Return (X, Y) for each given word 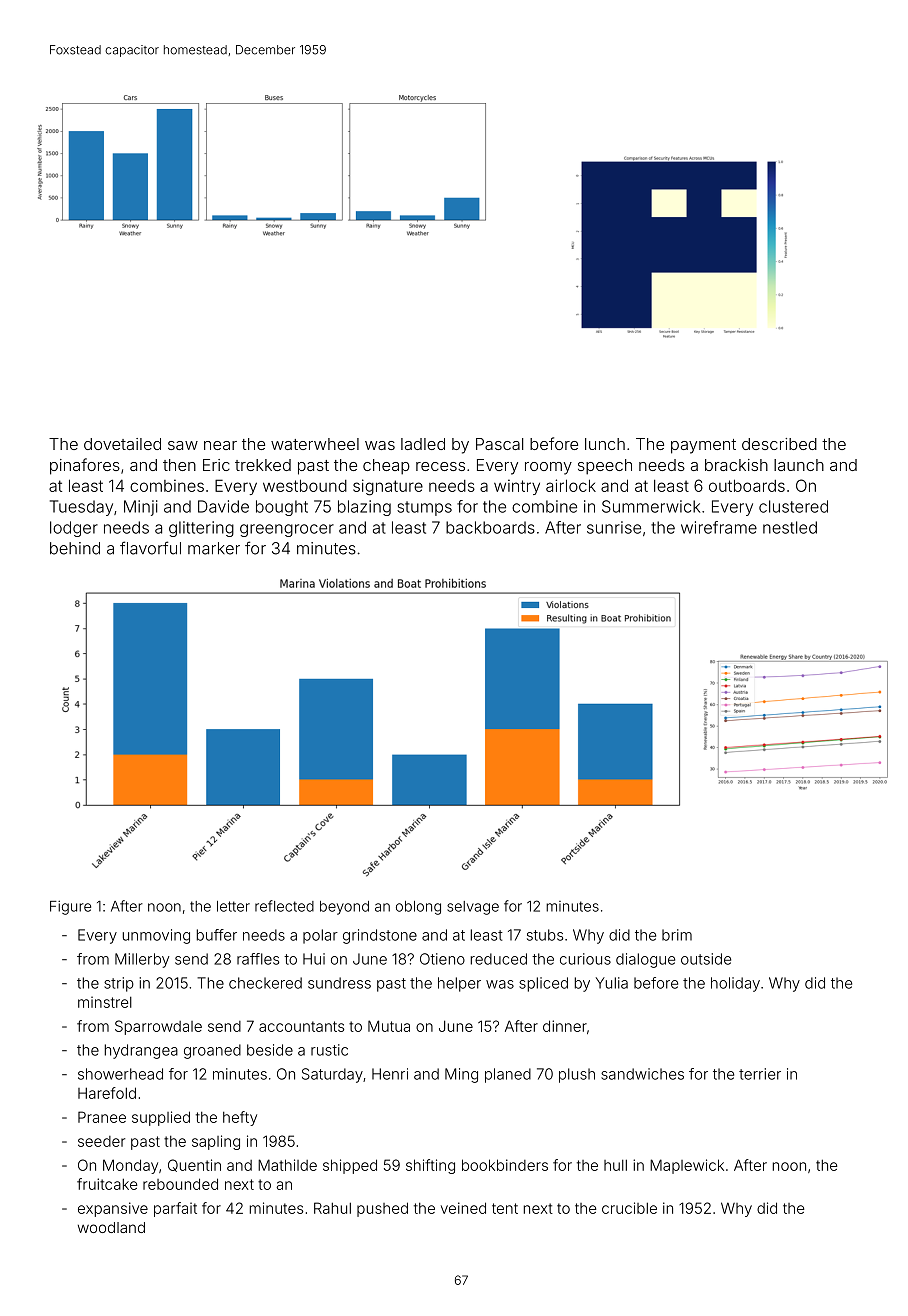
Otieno (442, 959)
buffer (217, 935)
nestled (790, 527)
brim (677, 935)
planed (508, 1075)
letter (233, 906)
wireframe (719, 527)
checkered (265, 983)
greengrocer (287, 530)
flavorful (150, 548)
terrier (760, 1074)
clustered (793, 506)
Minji (141, 508)
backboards (490, 527)
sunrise (614, 527)
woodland (111, 1227)
